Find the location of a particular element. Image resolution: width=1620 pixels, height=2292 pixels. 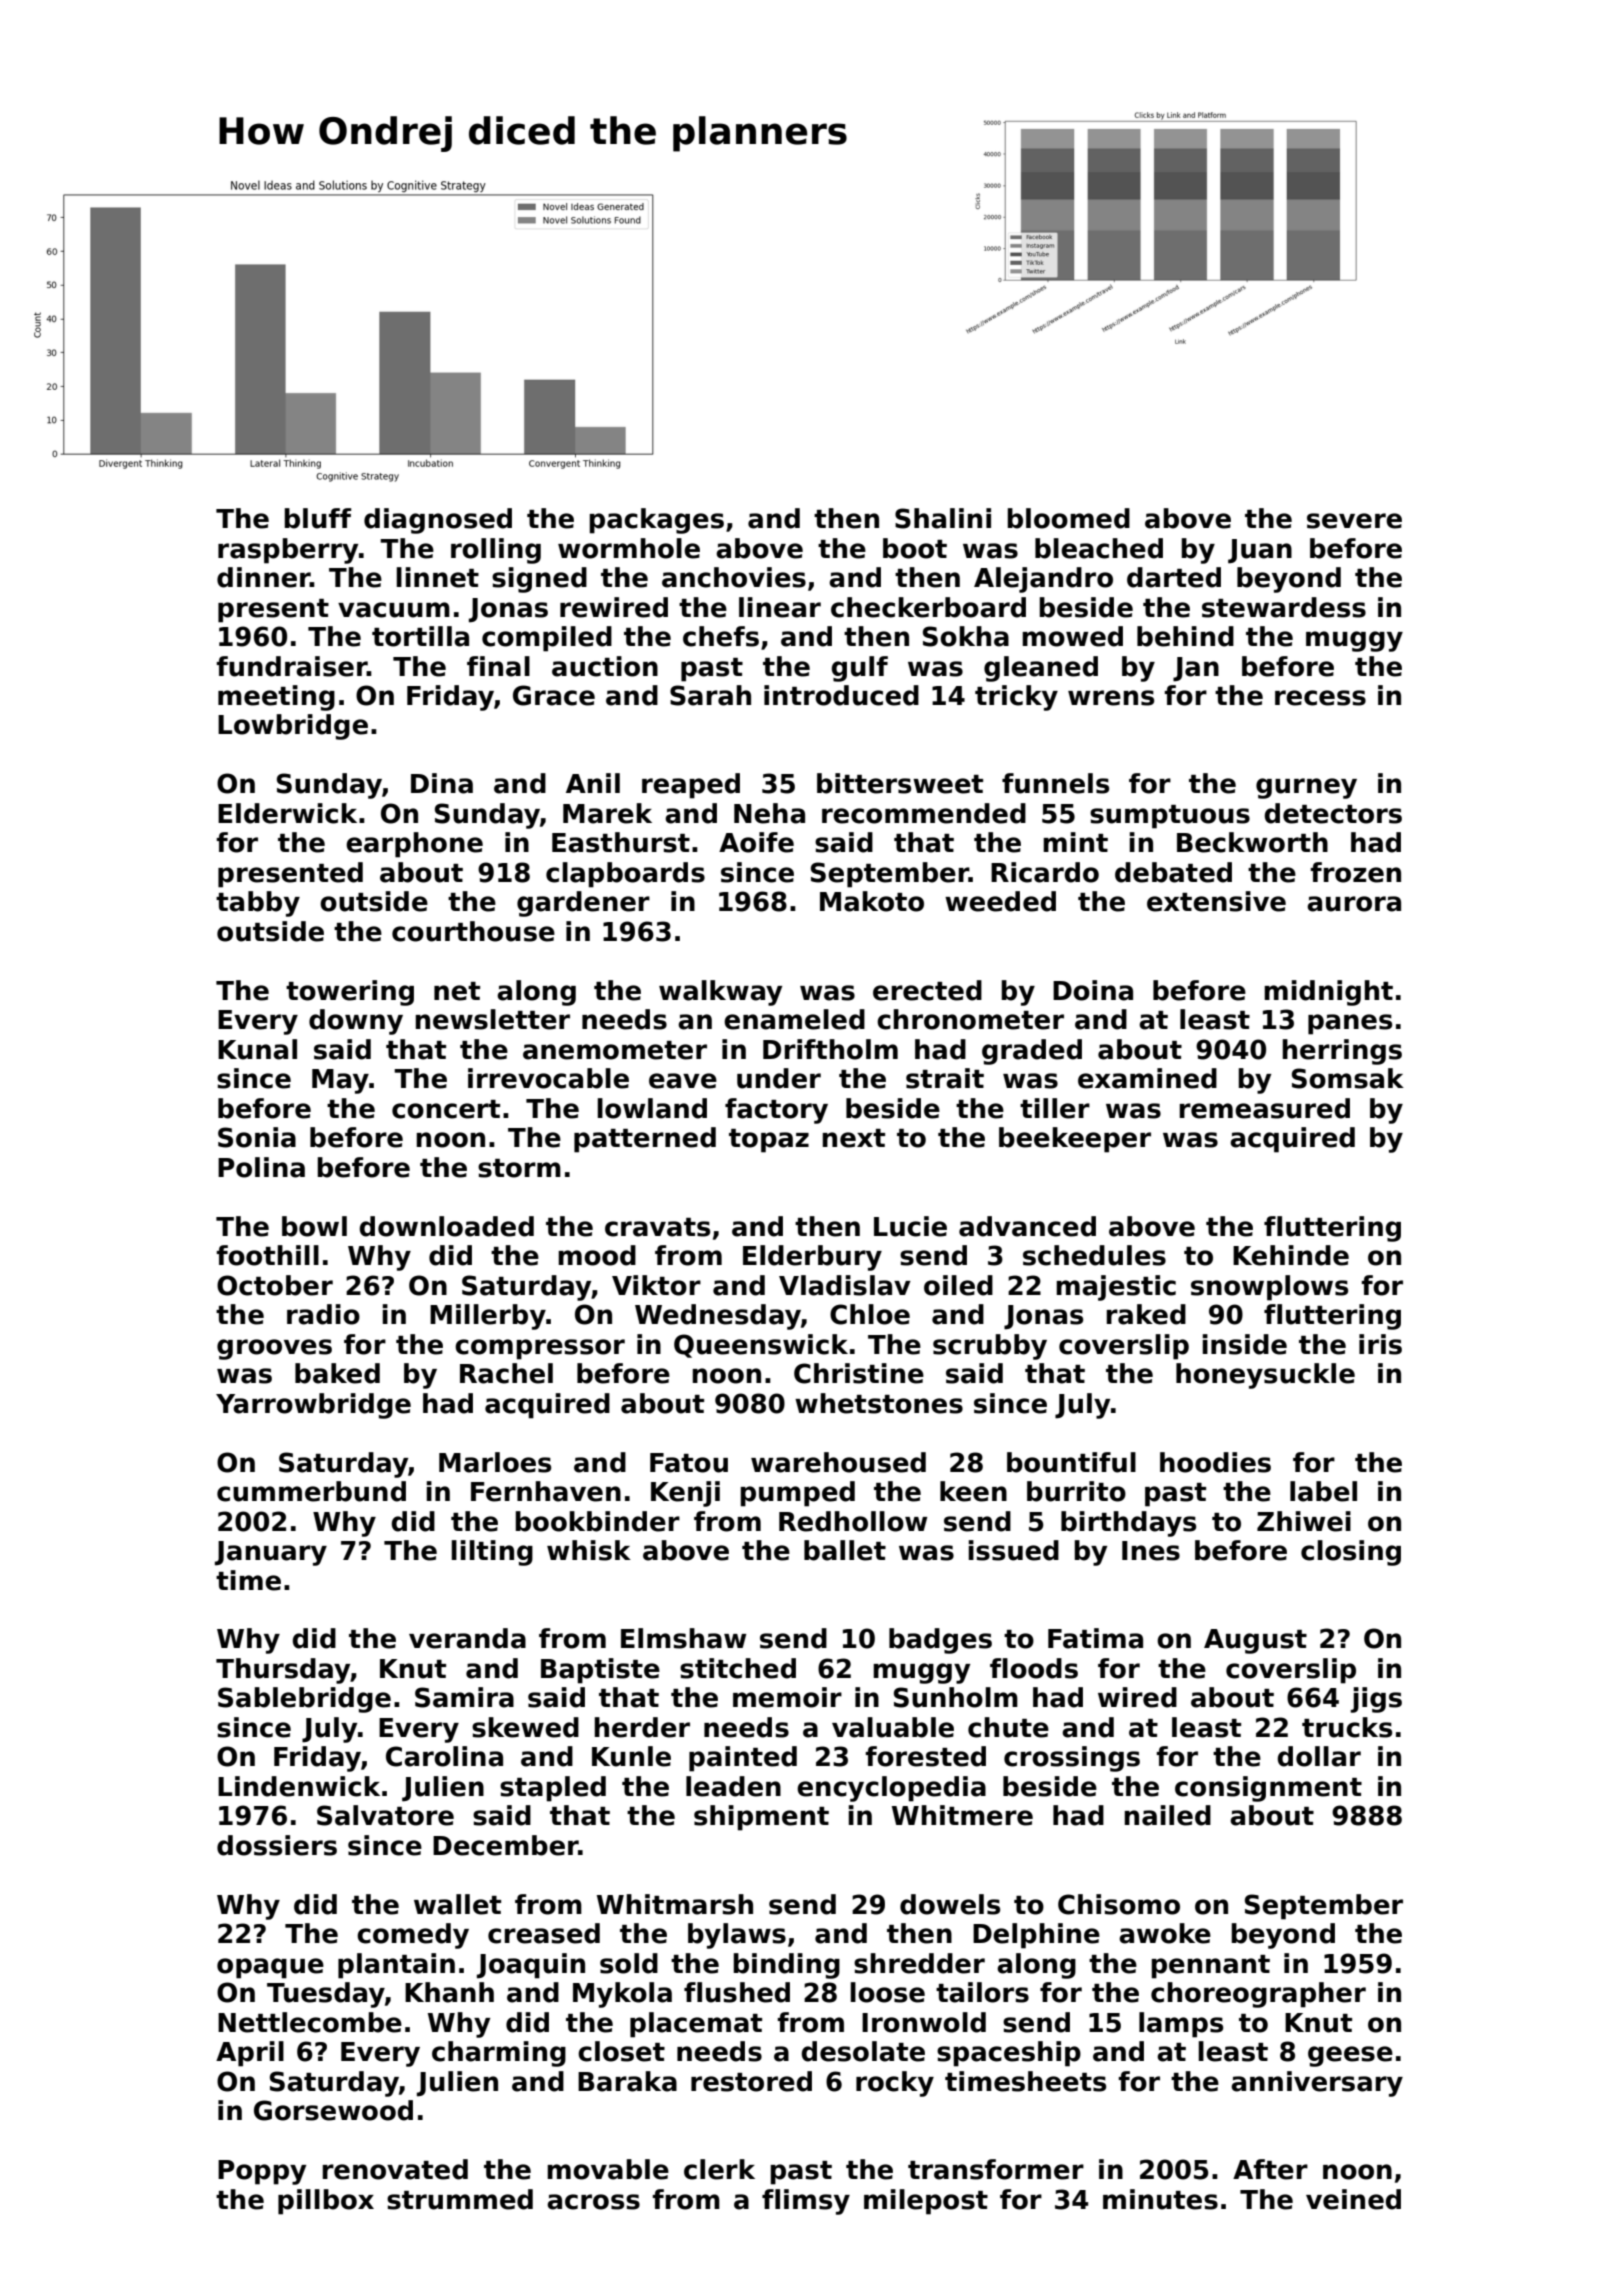

Aoife is located at coordinates (756, 842).
